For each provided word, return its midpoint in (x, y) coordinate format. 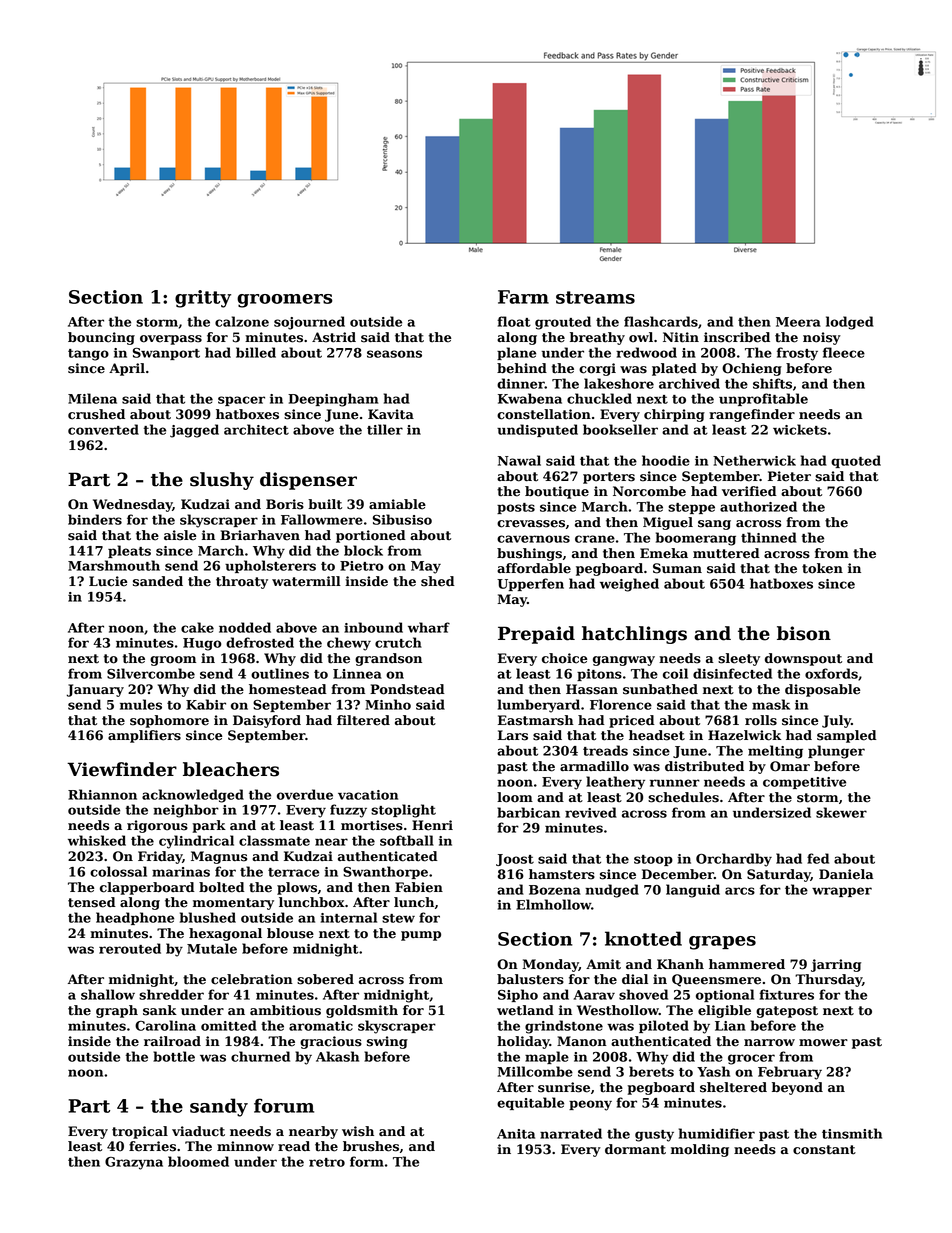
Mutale (212, 948)
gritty (203, 299)
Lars (513, 735)
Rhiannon (102, 794)
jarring (836, 965)
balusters (530, 979)
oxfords (831, 673)
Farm (523, 297)
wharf (429, 627)
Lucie (108, 581)
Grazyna (134, 1163)
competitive (804, 783)
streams (595, 297)
